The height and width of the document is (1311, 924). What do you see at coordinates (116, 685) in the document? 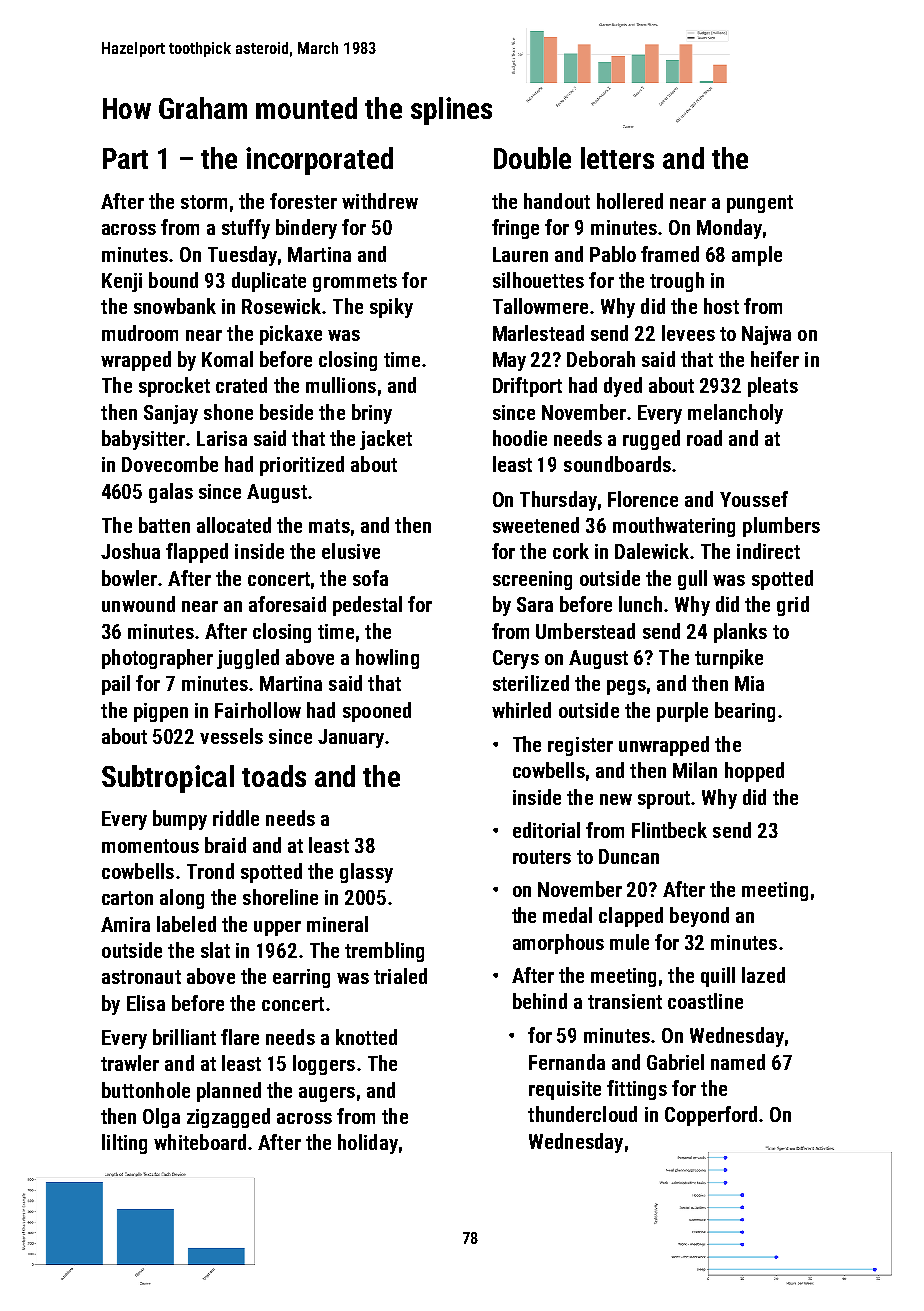
I see `pail` at bounding box center [116, 685].
